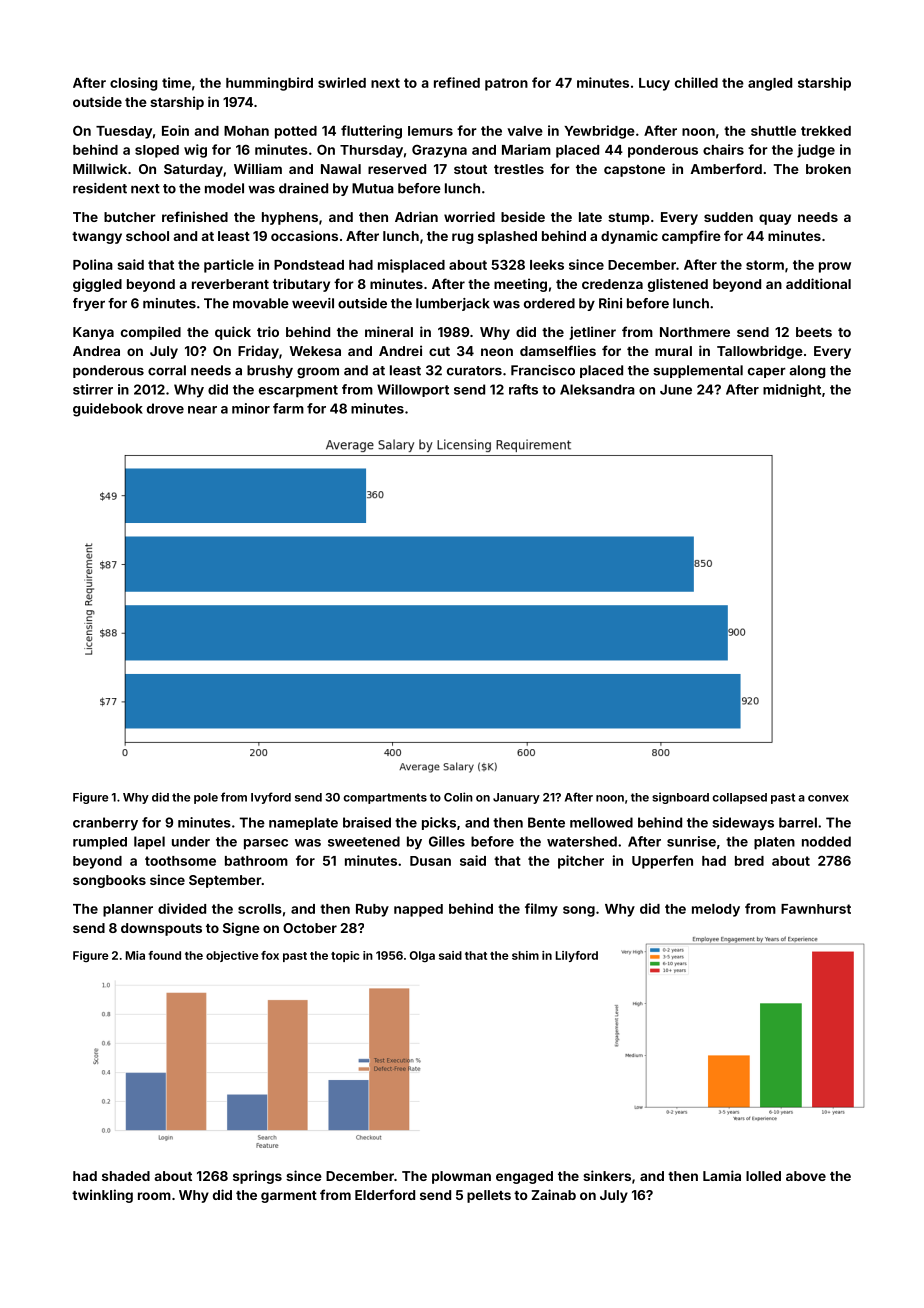 This image has width=924, height=1308. Describe the element at coordinates (430, 131) in the image. I see `lemurs` at that location.
